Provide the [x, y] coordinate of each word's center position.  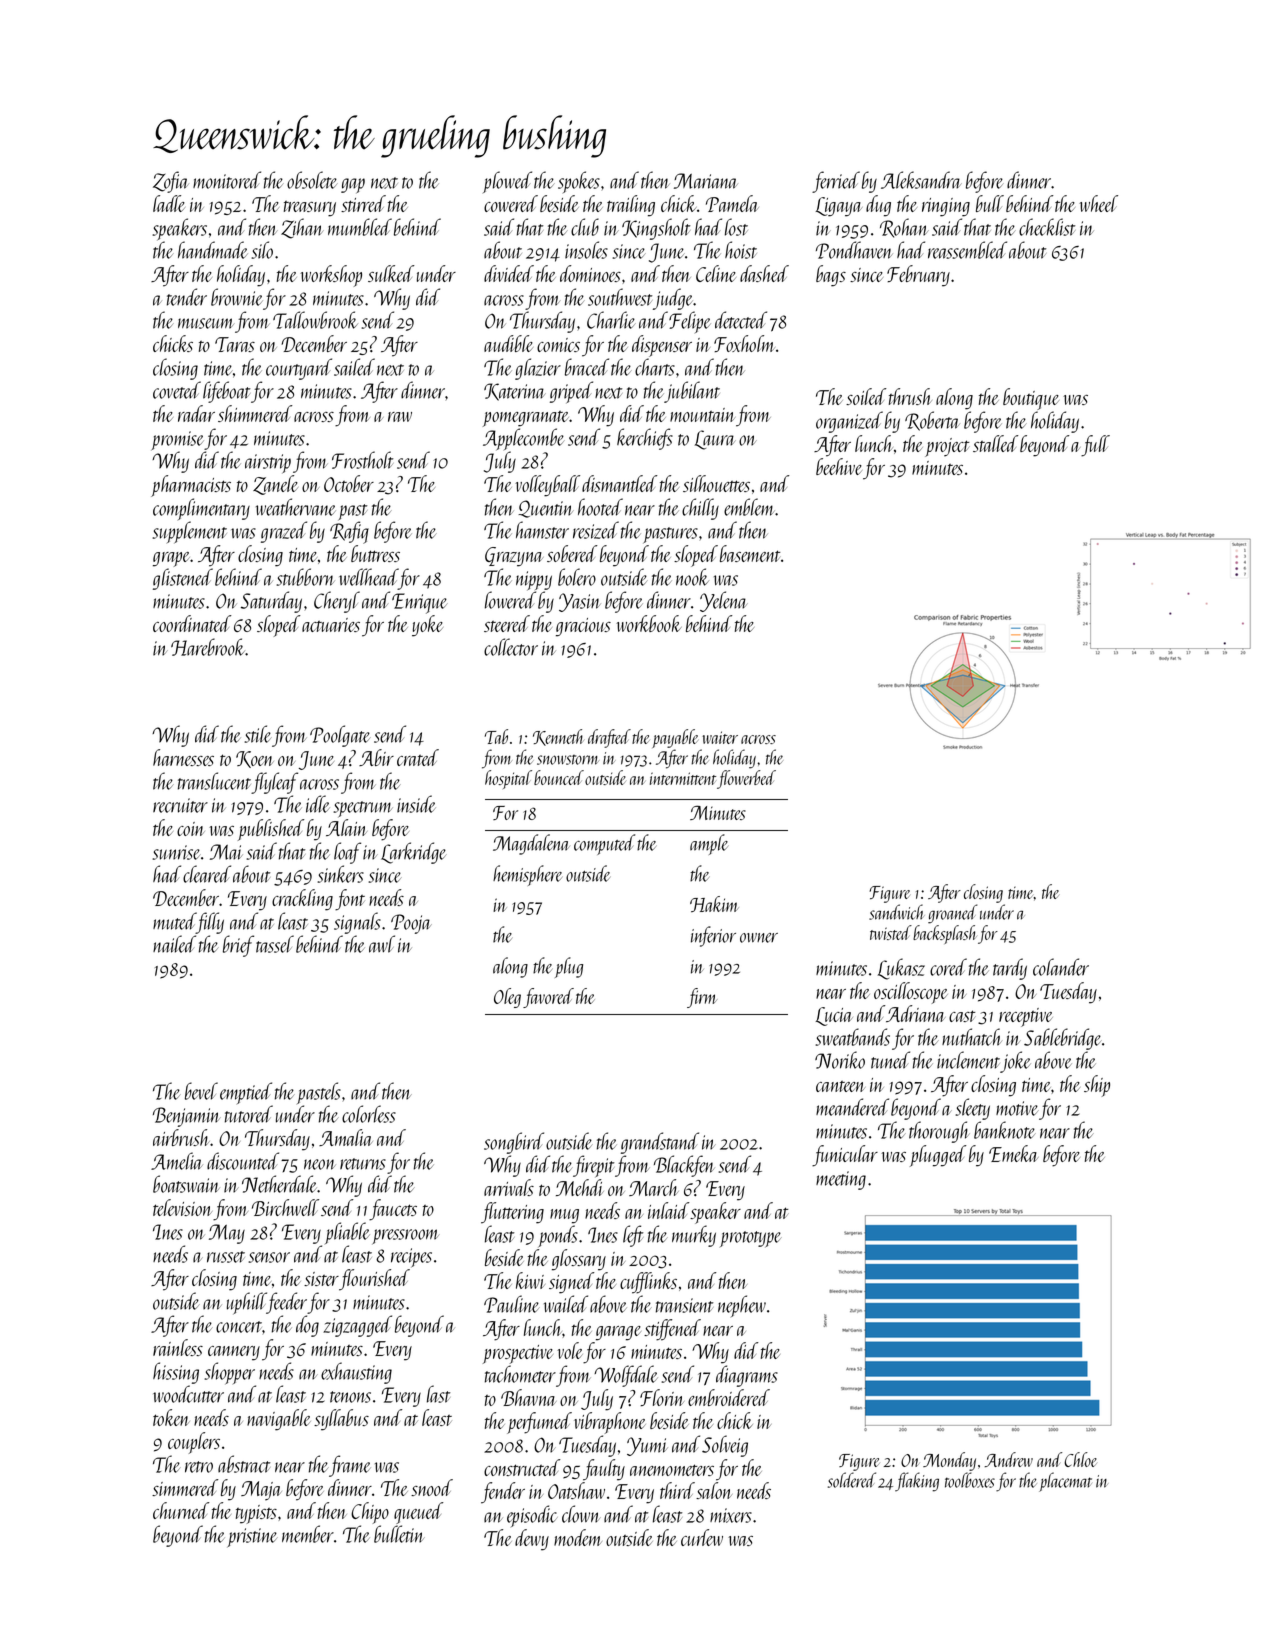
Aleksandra [921, 180]
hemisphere [527, 875]
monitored [227, 180]
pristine [252, 1538]
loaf [347, 853]
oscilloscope [911, 993]
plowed [507, 182]
